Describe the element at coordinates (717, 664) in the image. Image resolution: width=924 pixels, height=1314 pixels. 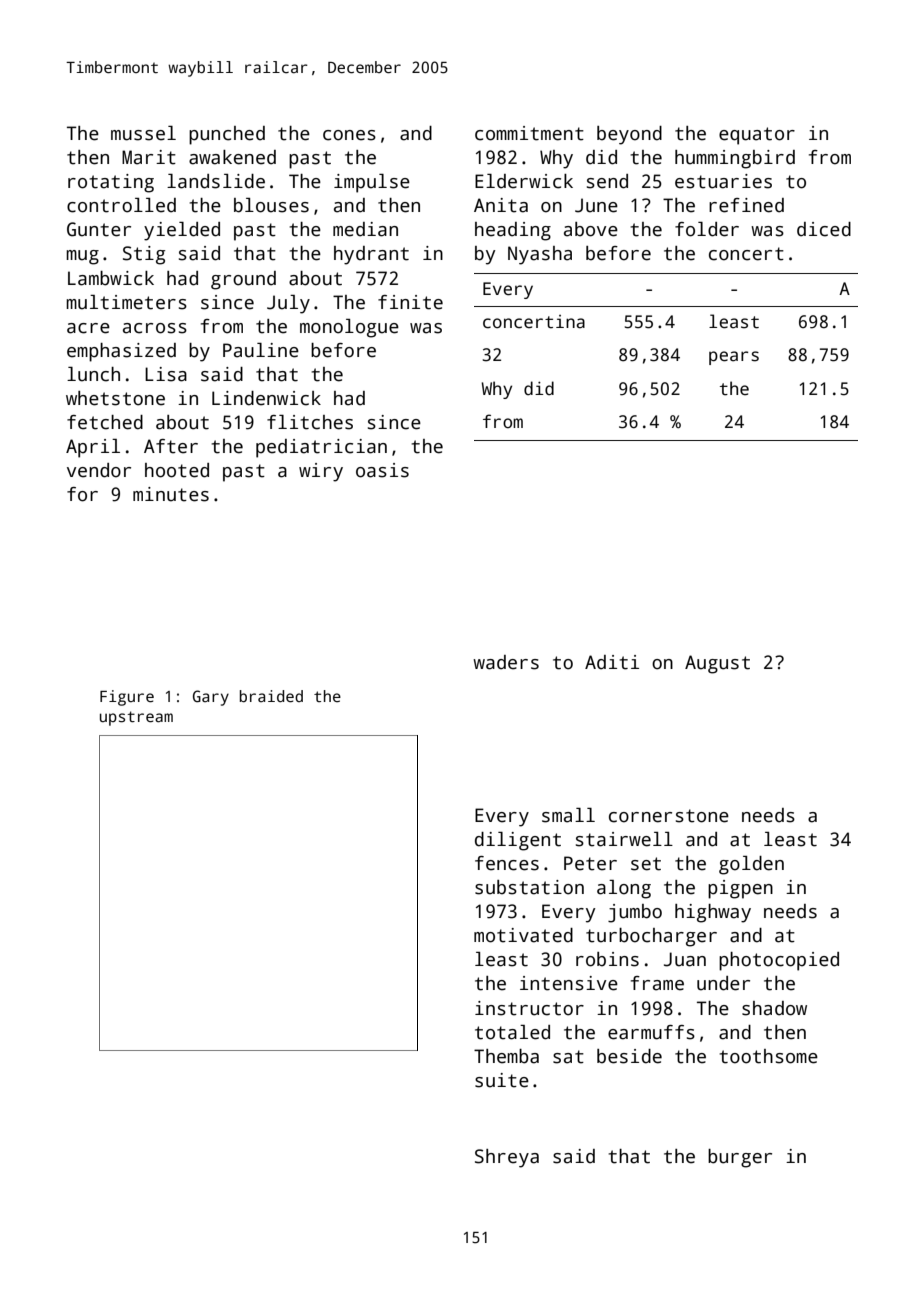
I see `August` at that location.
